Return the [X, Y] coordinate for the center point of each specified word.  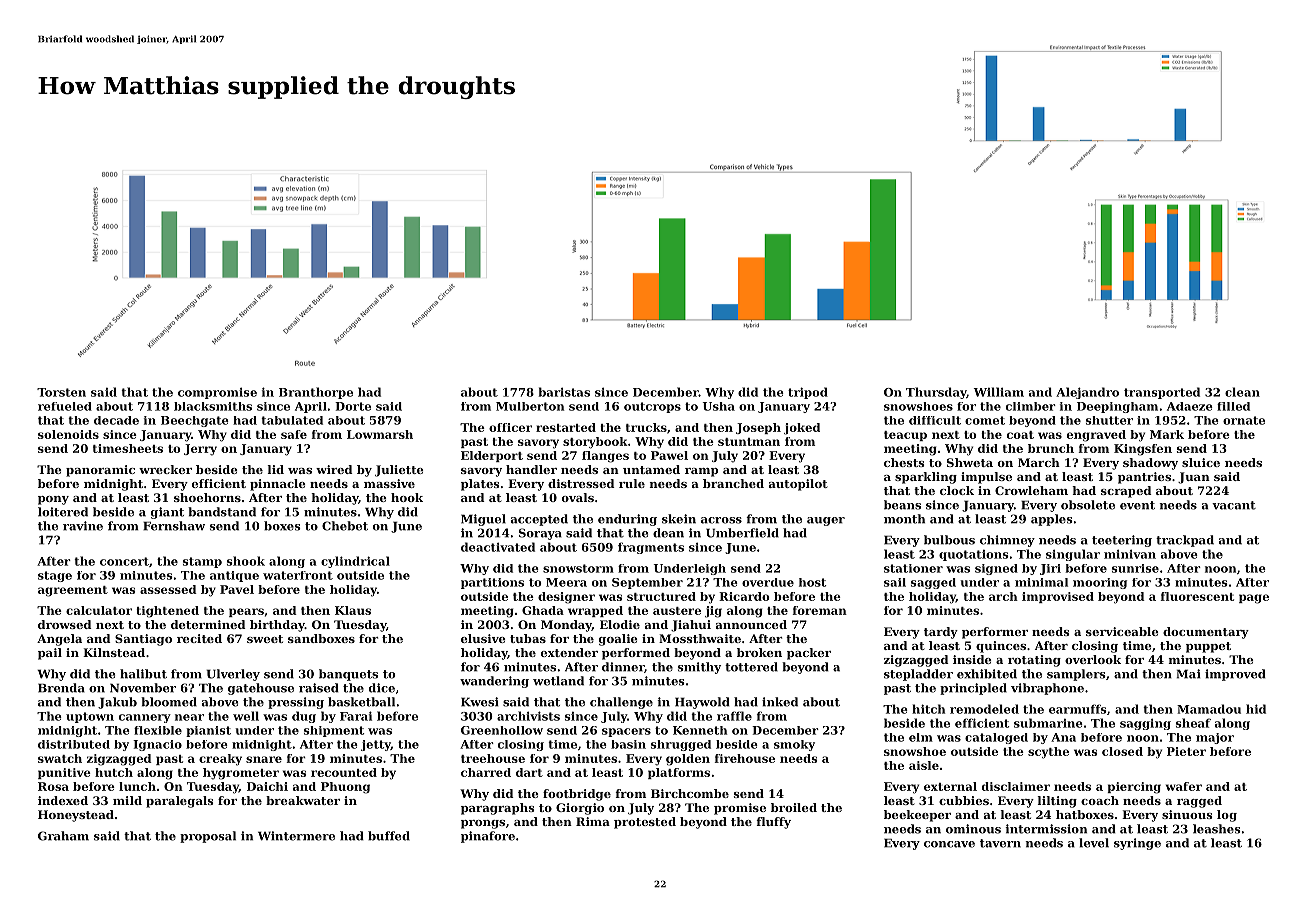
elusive [483, 638]
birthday [277, 626]
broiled [794, 807]
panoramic [100, 471]
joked [802, 429]
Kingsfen [1143, 450]
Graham [63, 836]
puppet [1208, 647]
